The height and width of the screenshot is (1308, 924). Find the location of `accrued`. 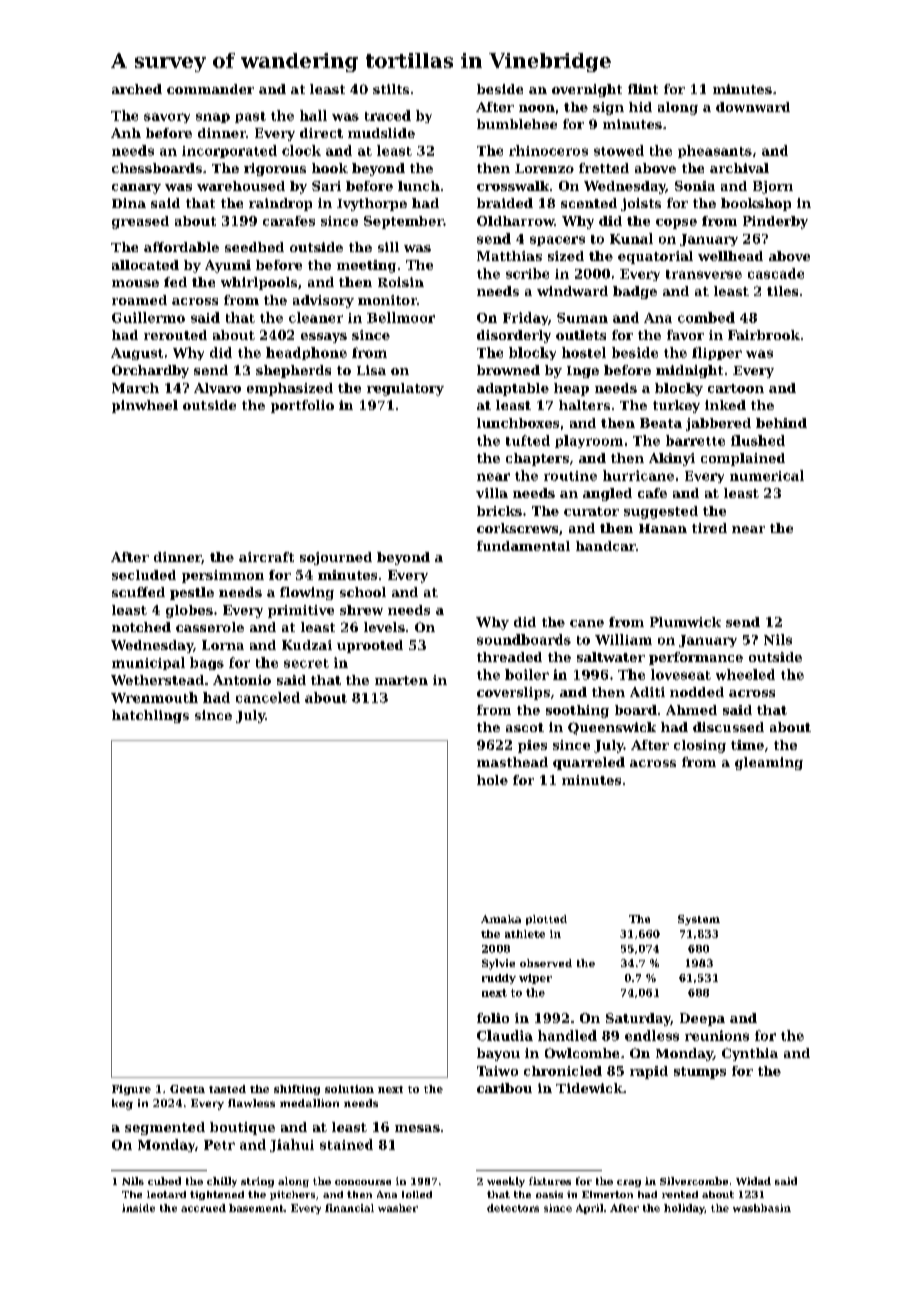

accrued is located at coordinates (203, 1208).
